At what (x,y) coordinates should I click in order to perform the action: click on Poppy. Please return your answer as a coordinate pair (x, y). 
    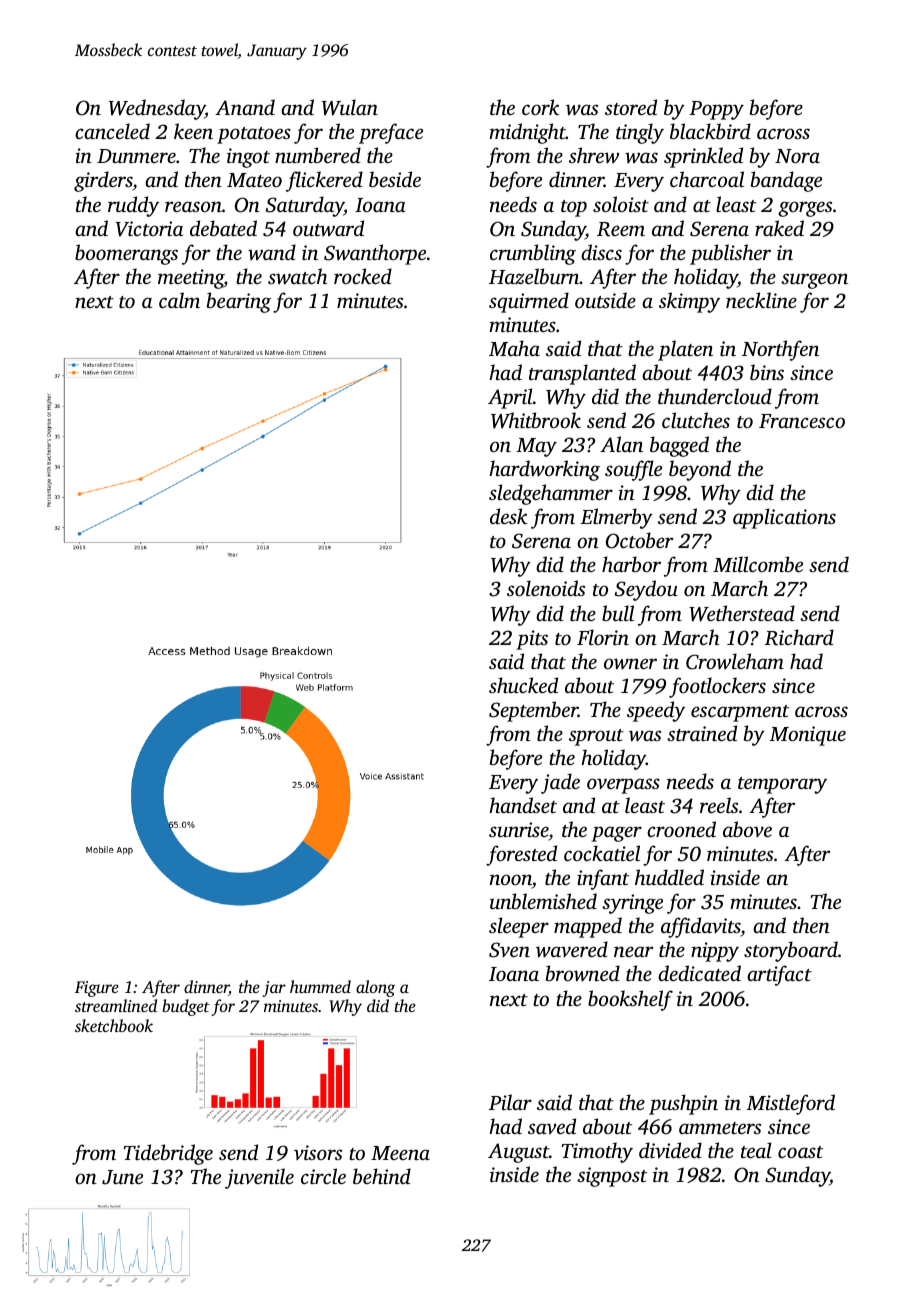
    Looking at the image, I should click on (716, 110).
